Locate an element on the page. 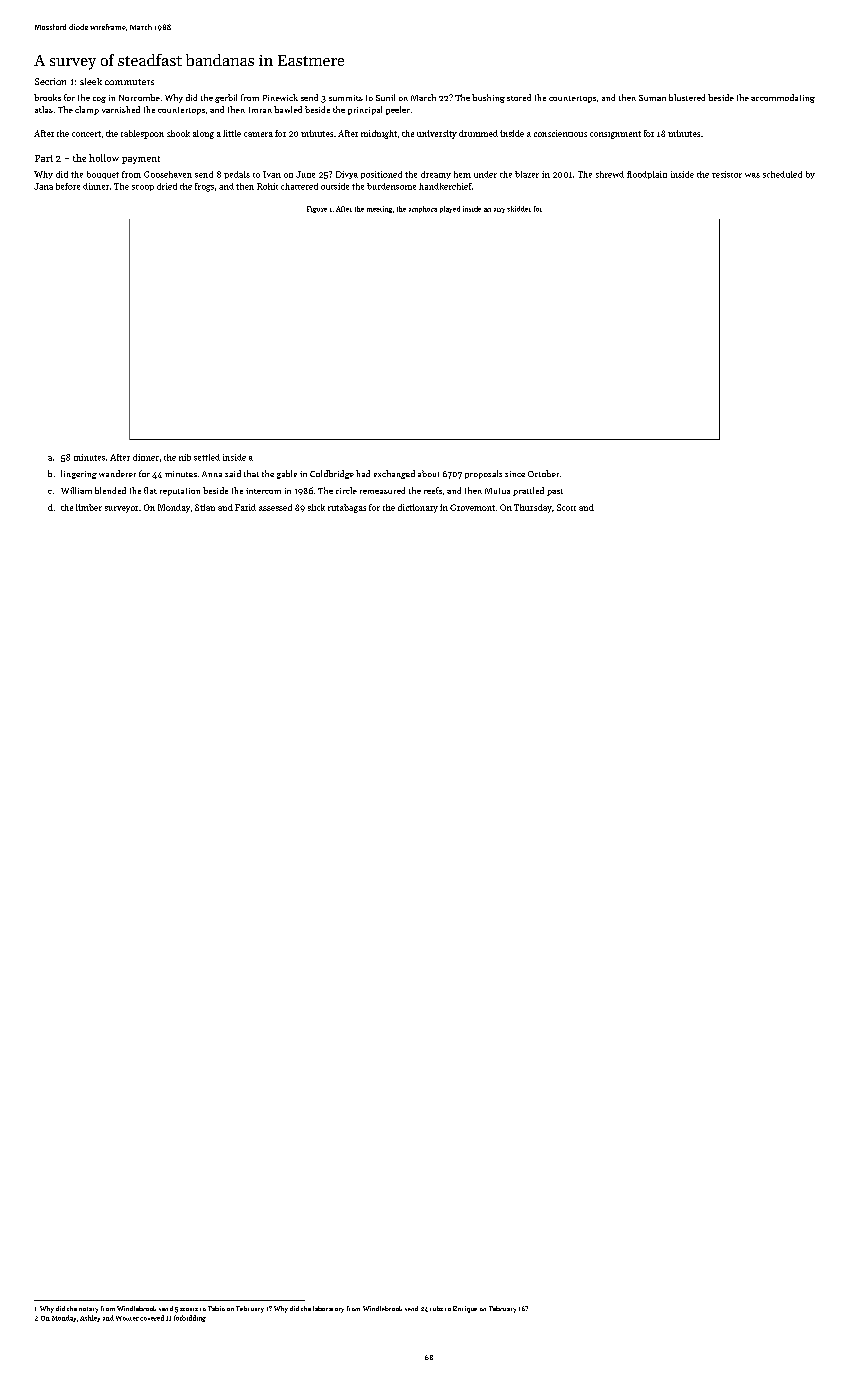 The height and width of the page is (1400, 849). Stian is located at coordinates (205, 507).
